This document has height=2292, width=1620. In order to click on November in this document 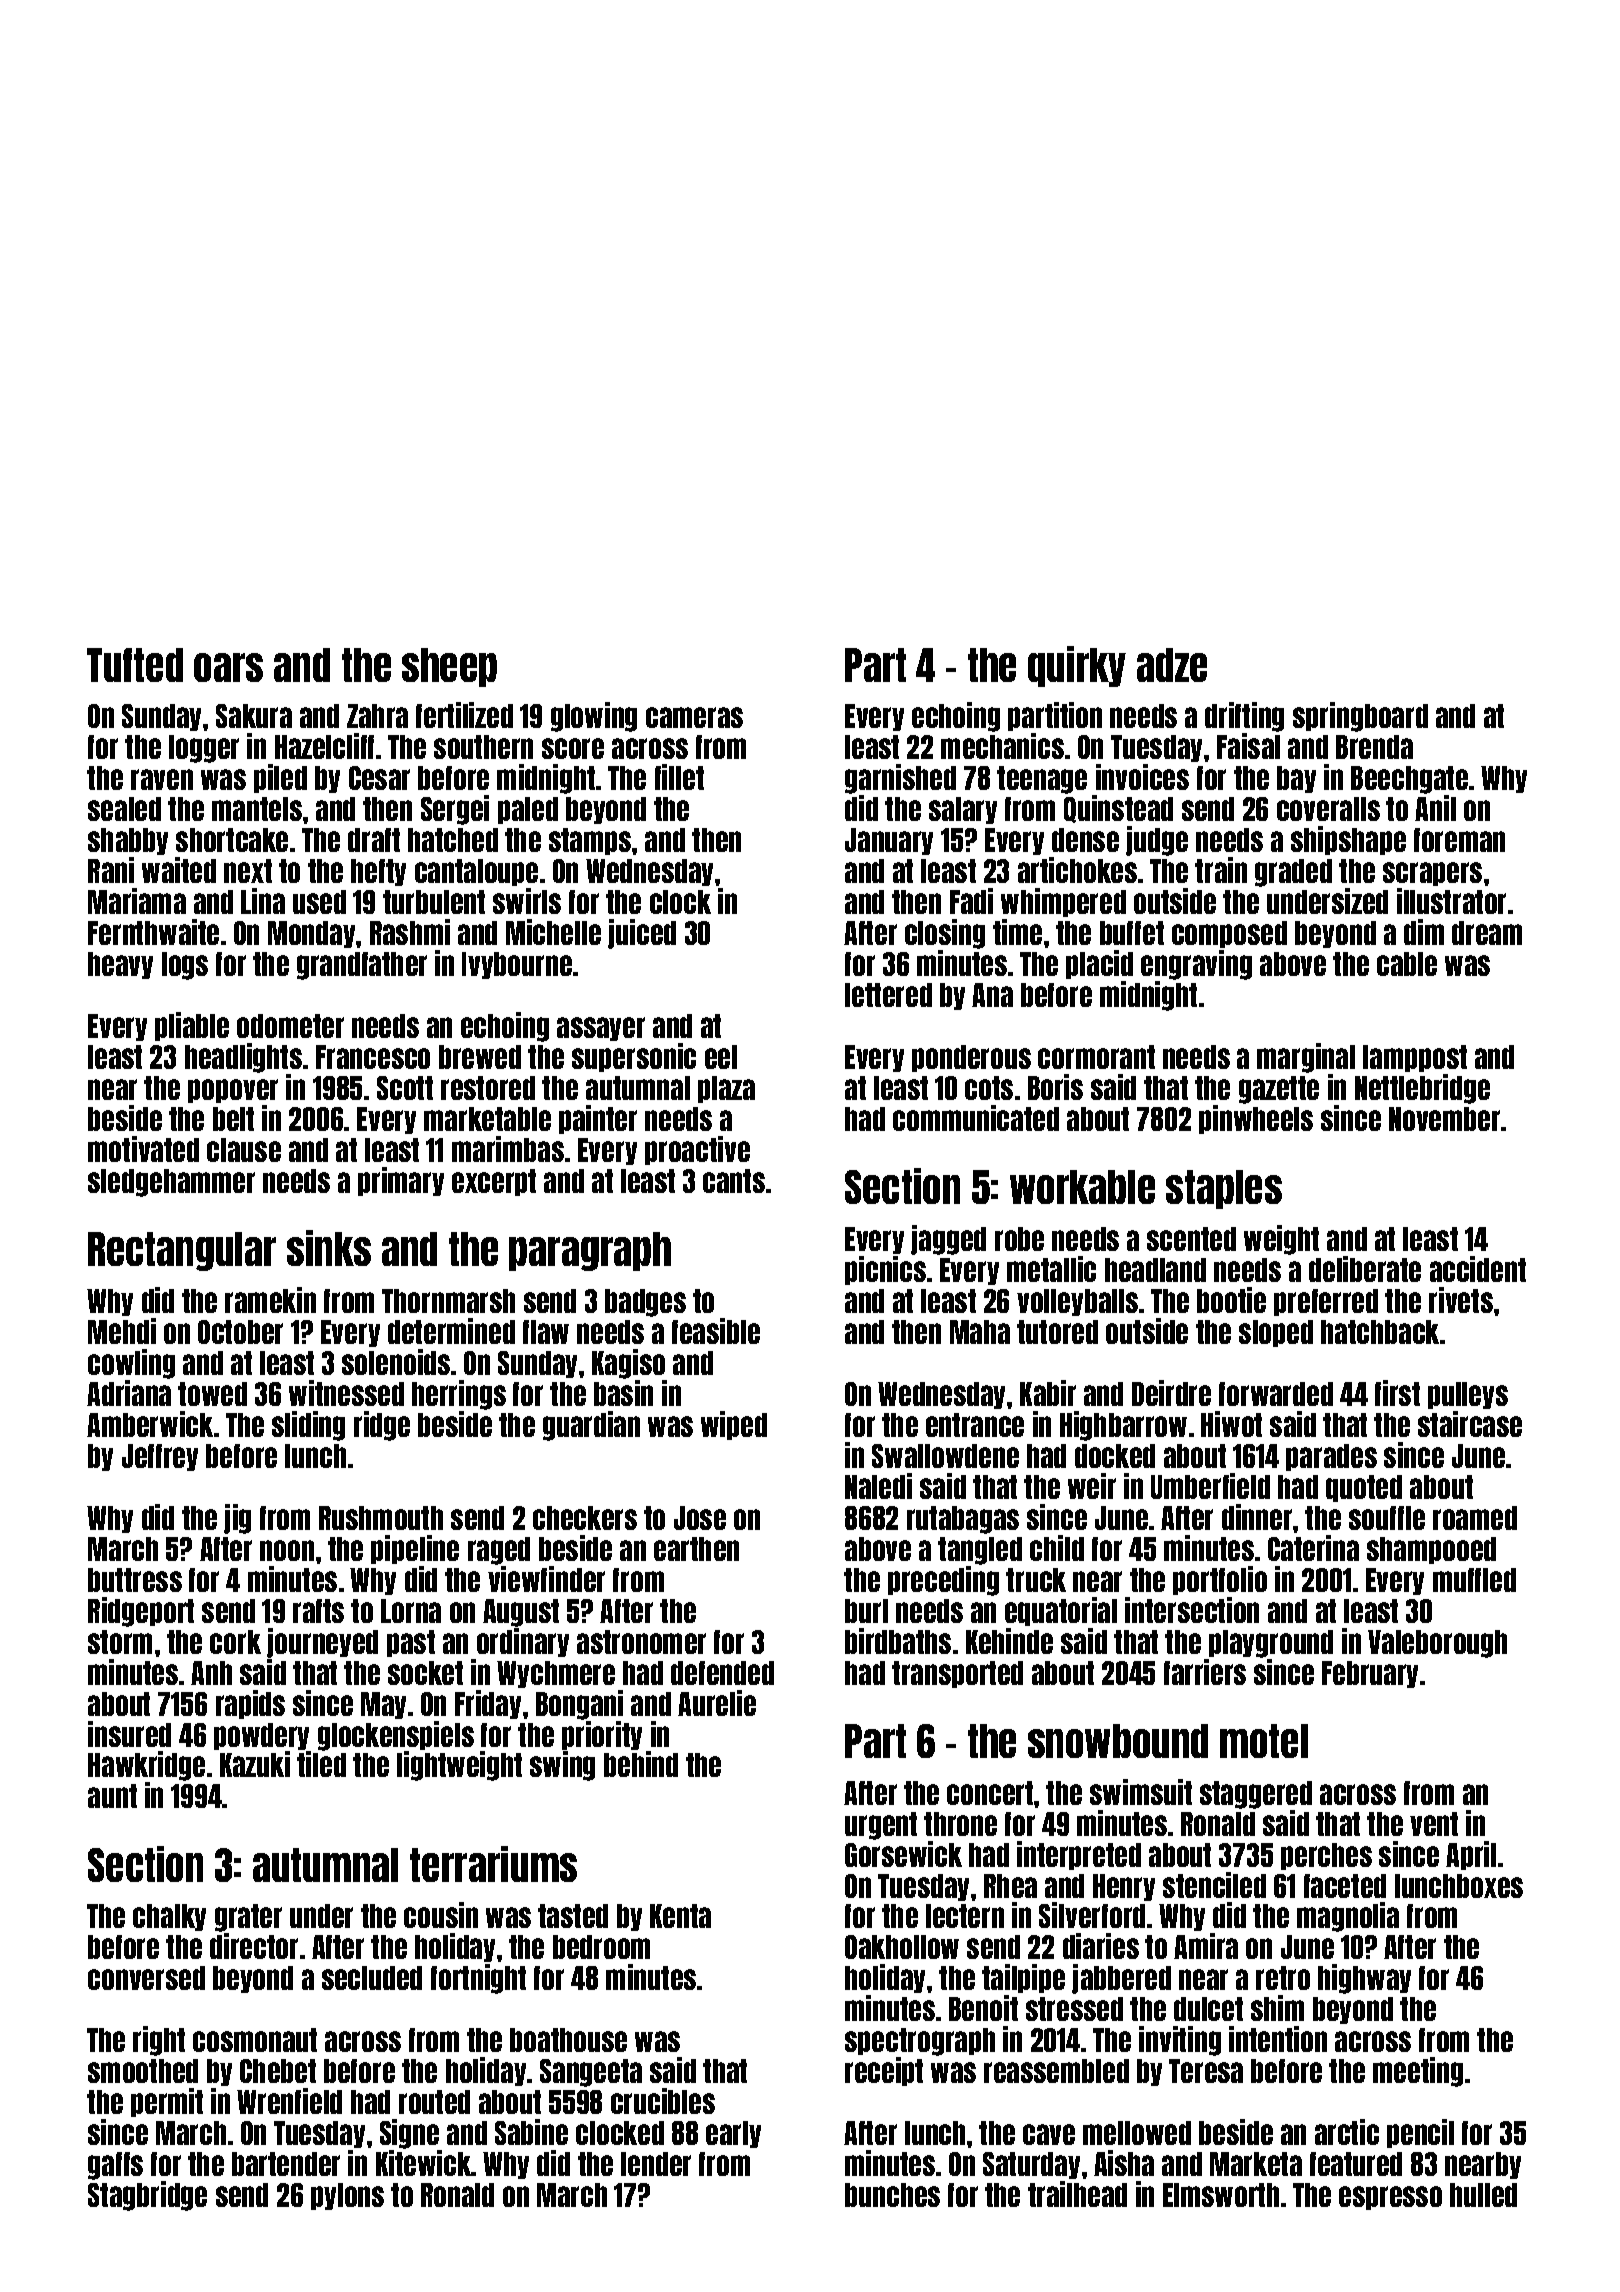, I will do `click(1444, 1119)`.
